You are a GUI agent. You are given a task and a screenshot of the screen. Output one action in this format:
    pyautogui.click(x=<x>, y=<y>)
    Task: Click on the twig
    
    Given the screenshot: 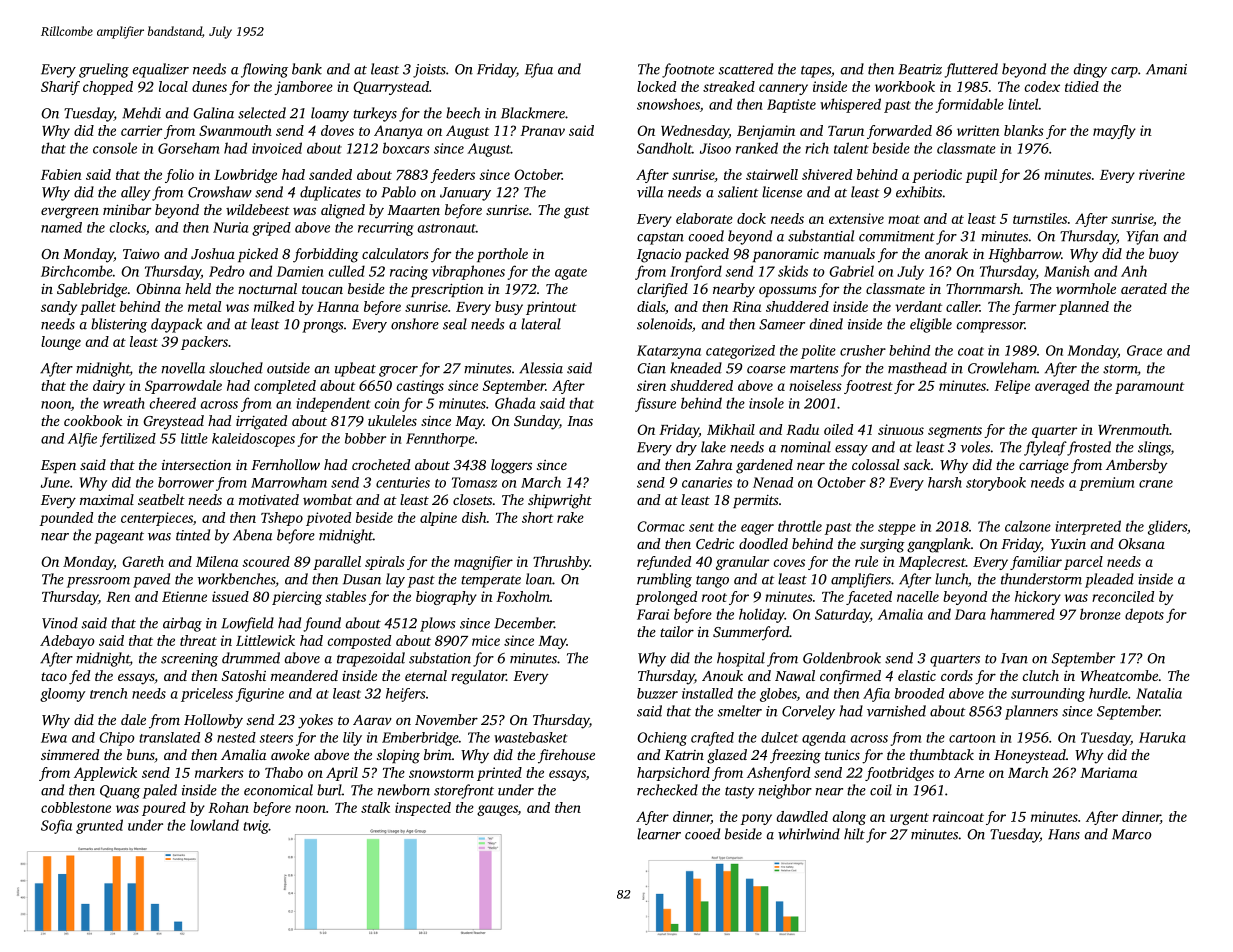 What is the action you would take?
    pyautogui.click(x=256, y=827)
